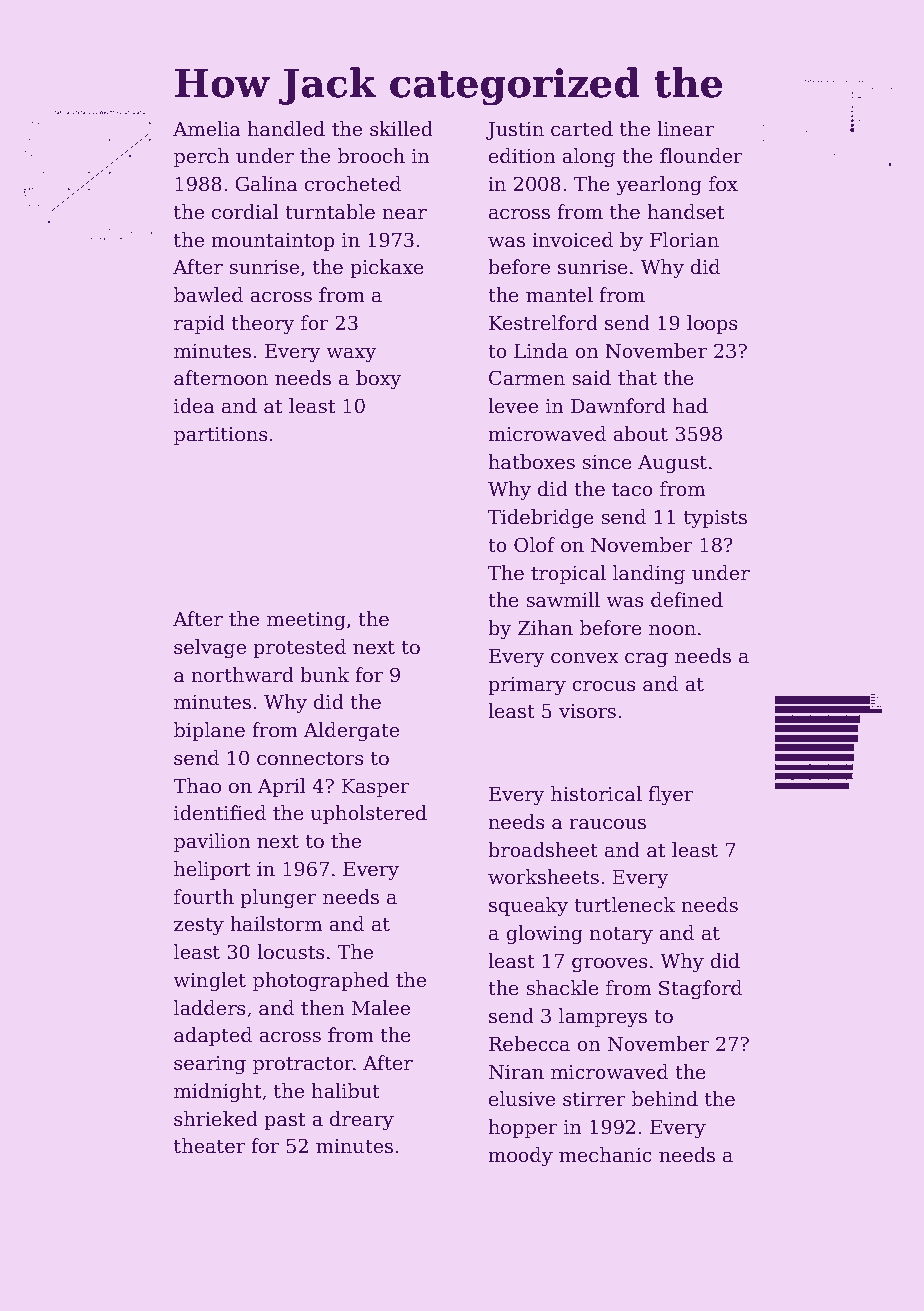 Image resolution: width=924 pixels, height=1311 pixels. I want to click on bunk, so click(324, 675).
